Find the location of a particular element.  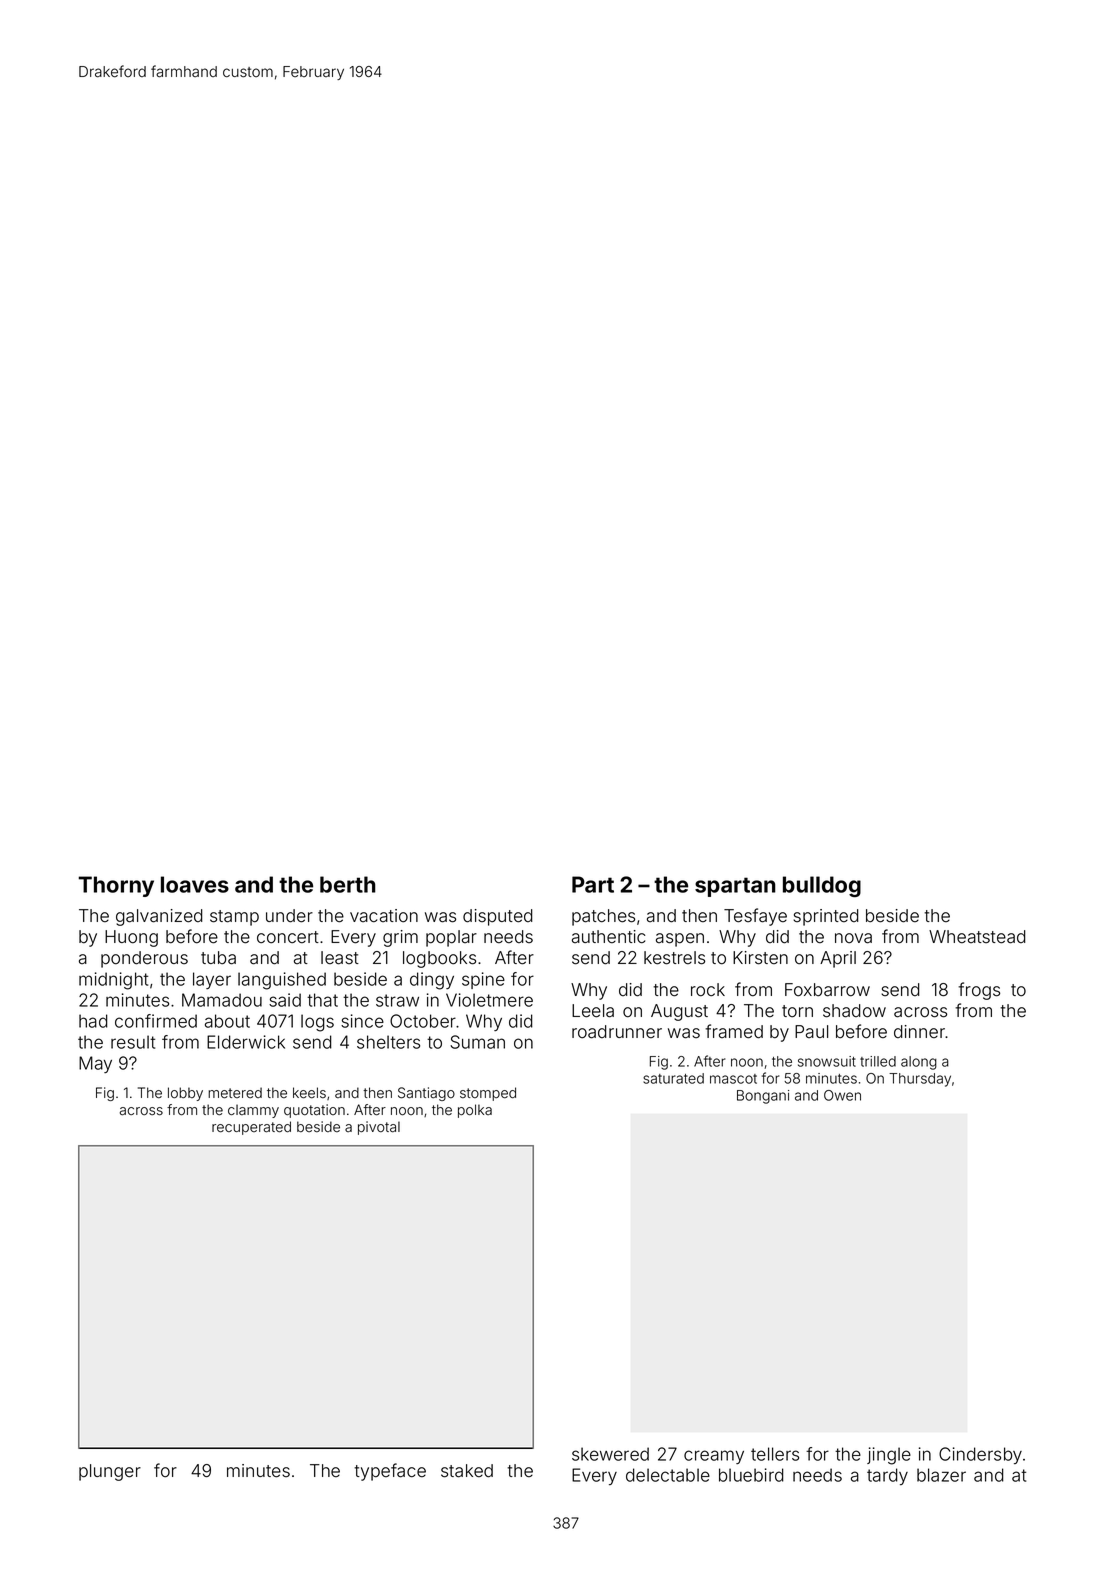

polka is located at coordinates (475, 1111).
